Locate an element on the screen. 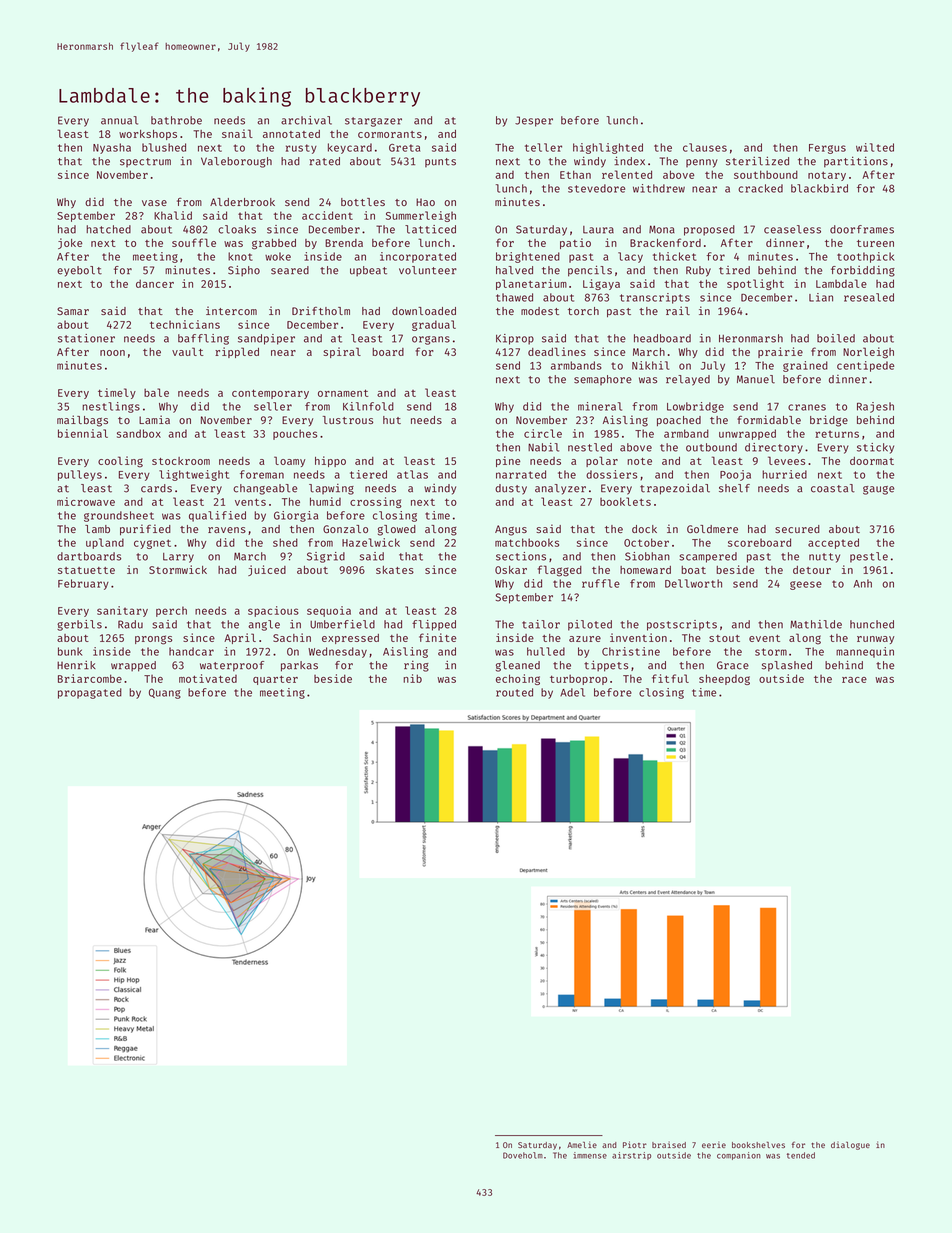  Doveholm is located at coordinates (523, 1155).
